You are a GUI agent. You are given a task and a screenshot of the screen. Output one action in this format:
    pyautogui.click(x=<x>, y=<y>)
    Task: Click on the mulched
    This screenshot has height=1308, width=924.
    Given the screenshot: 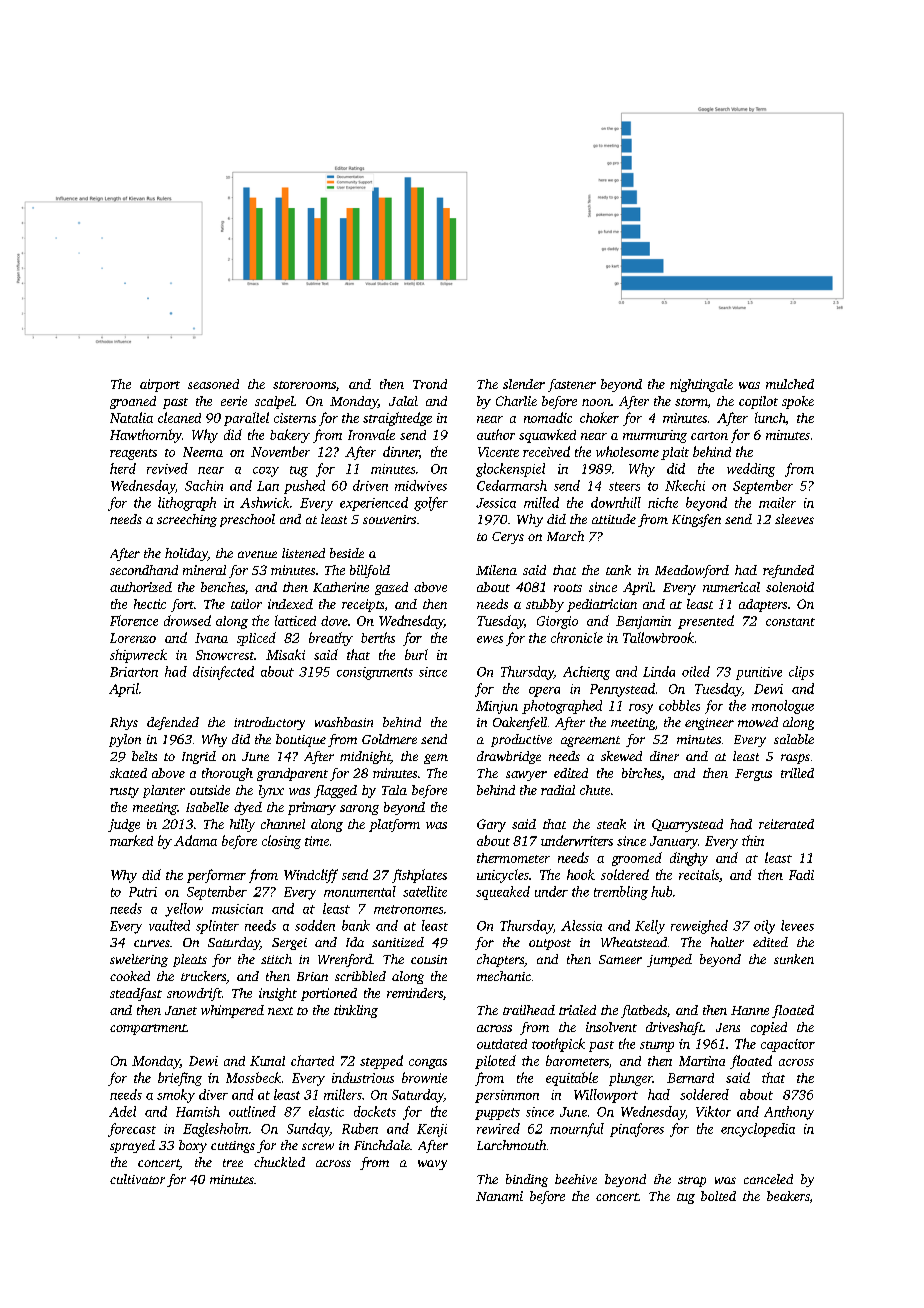 What is the action you would take?
    pyautogui.click(x=790, y=384)
